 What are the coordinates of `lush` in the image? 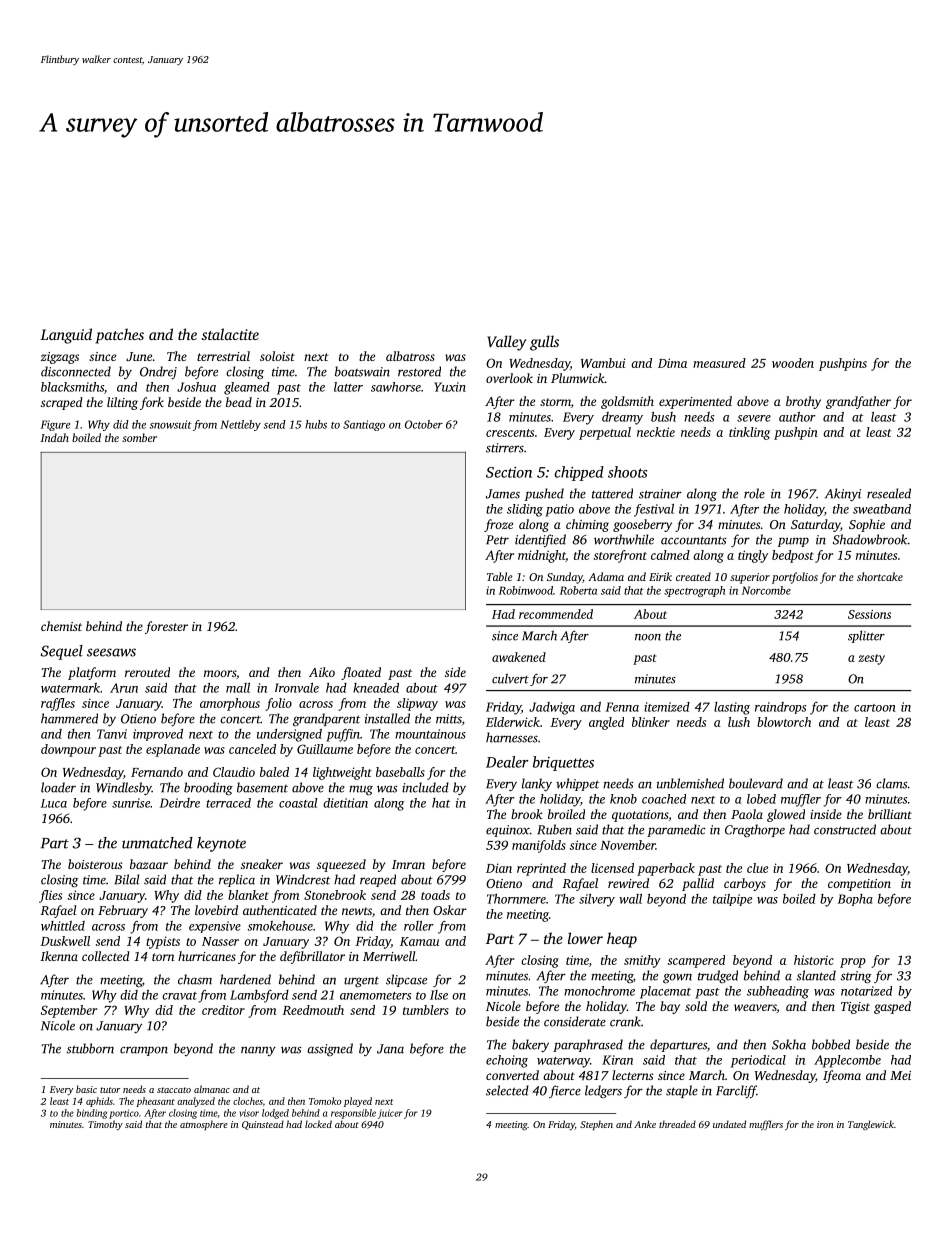 It's located at (739, 722).
